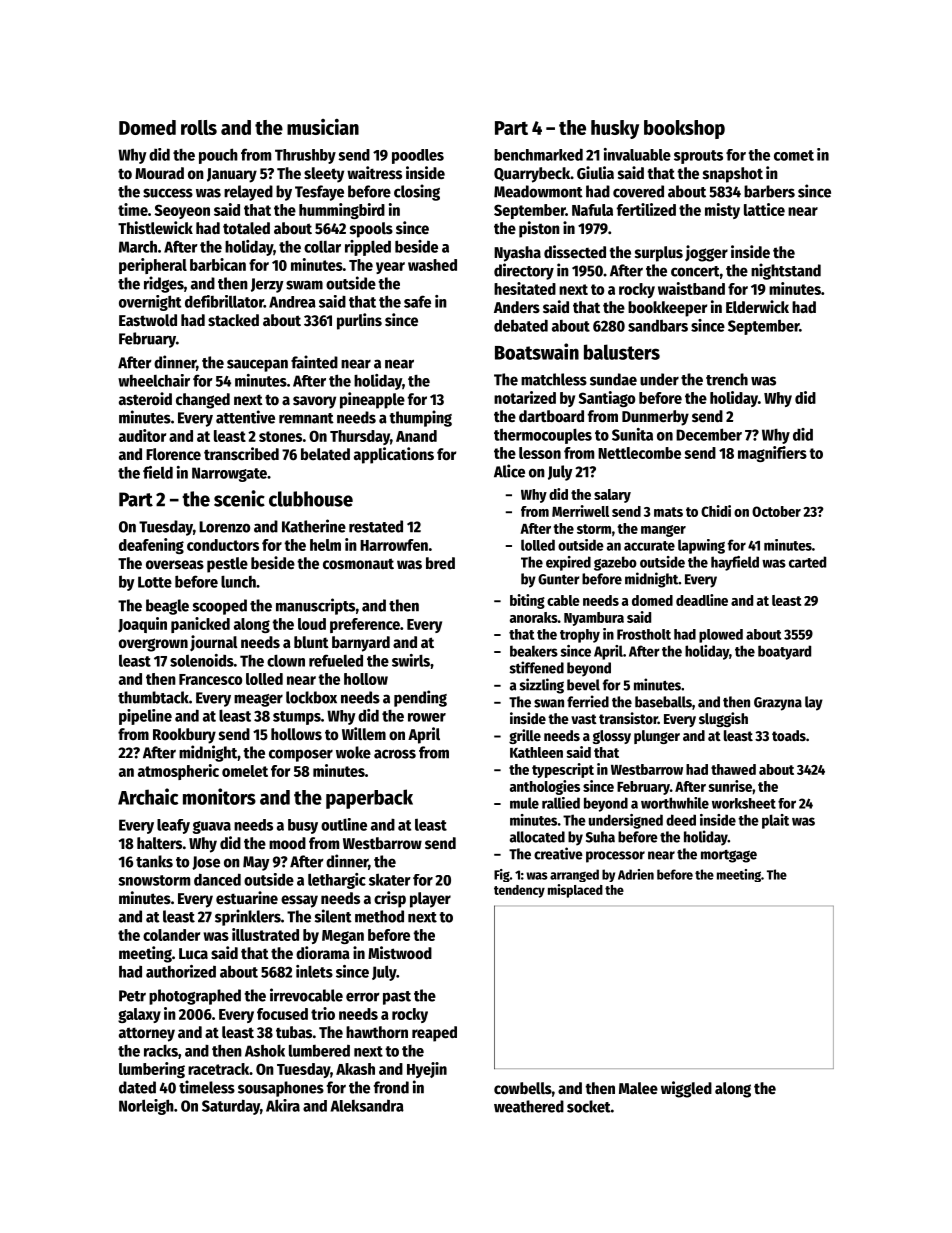 The image size is (952, 1233). I want to click on bookshop, so click(684, 129).
